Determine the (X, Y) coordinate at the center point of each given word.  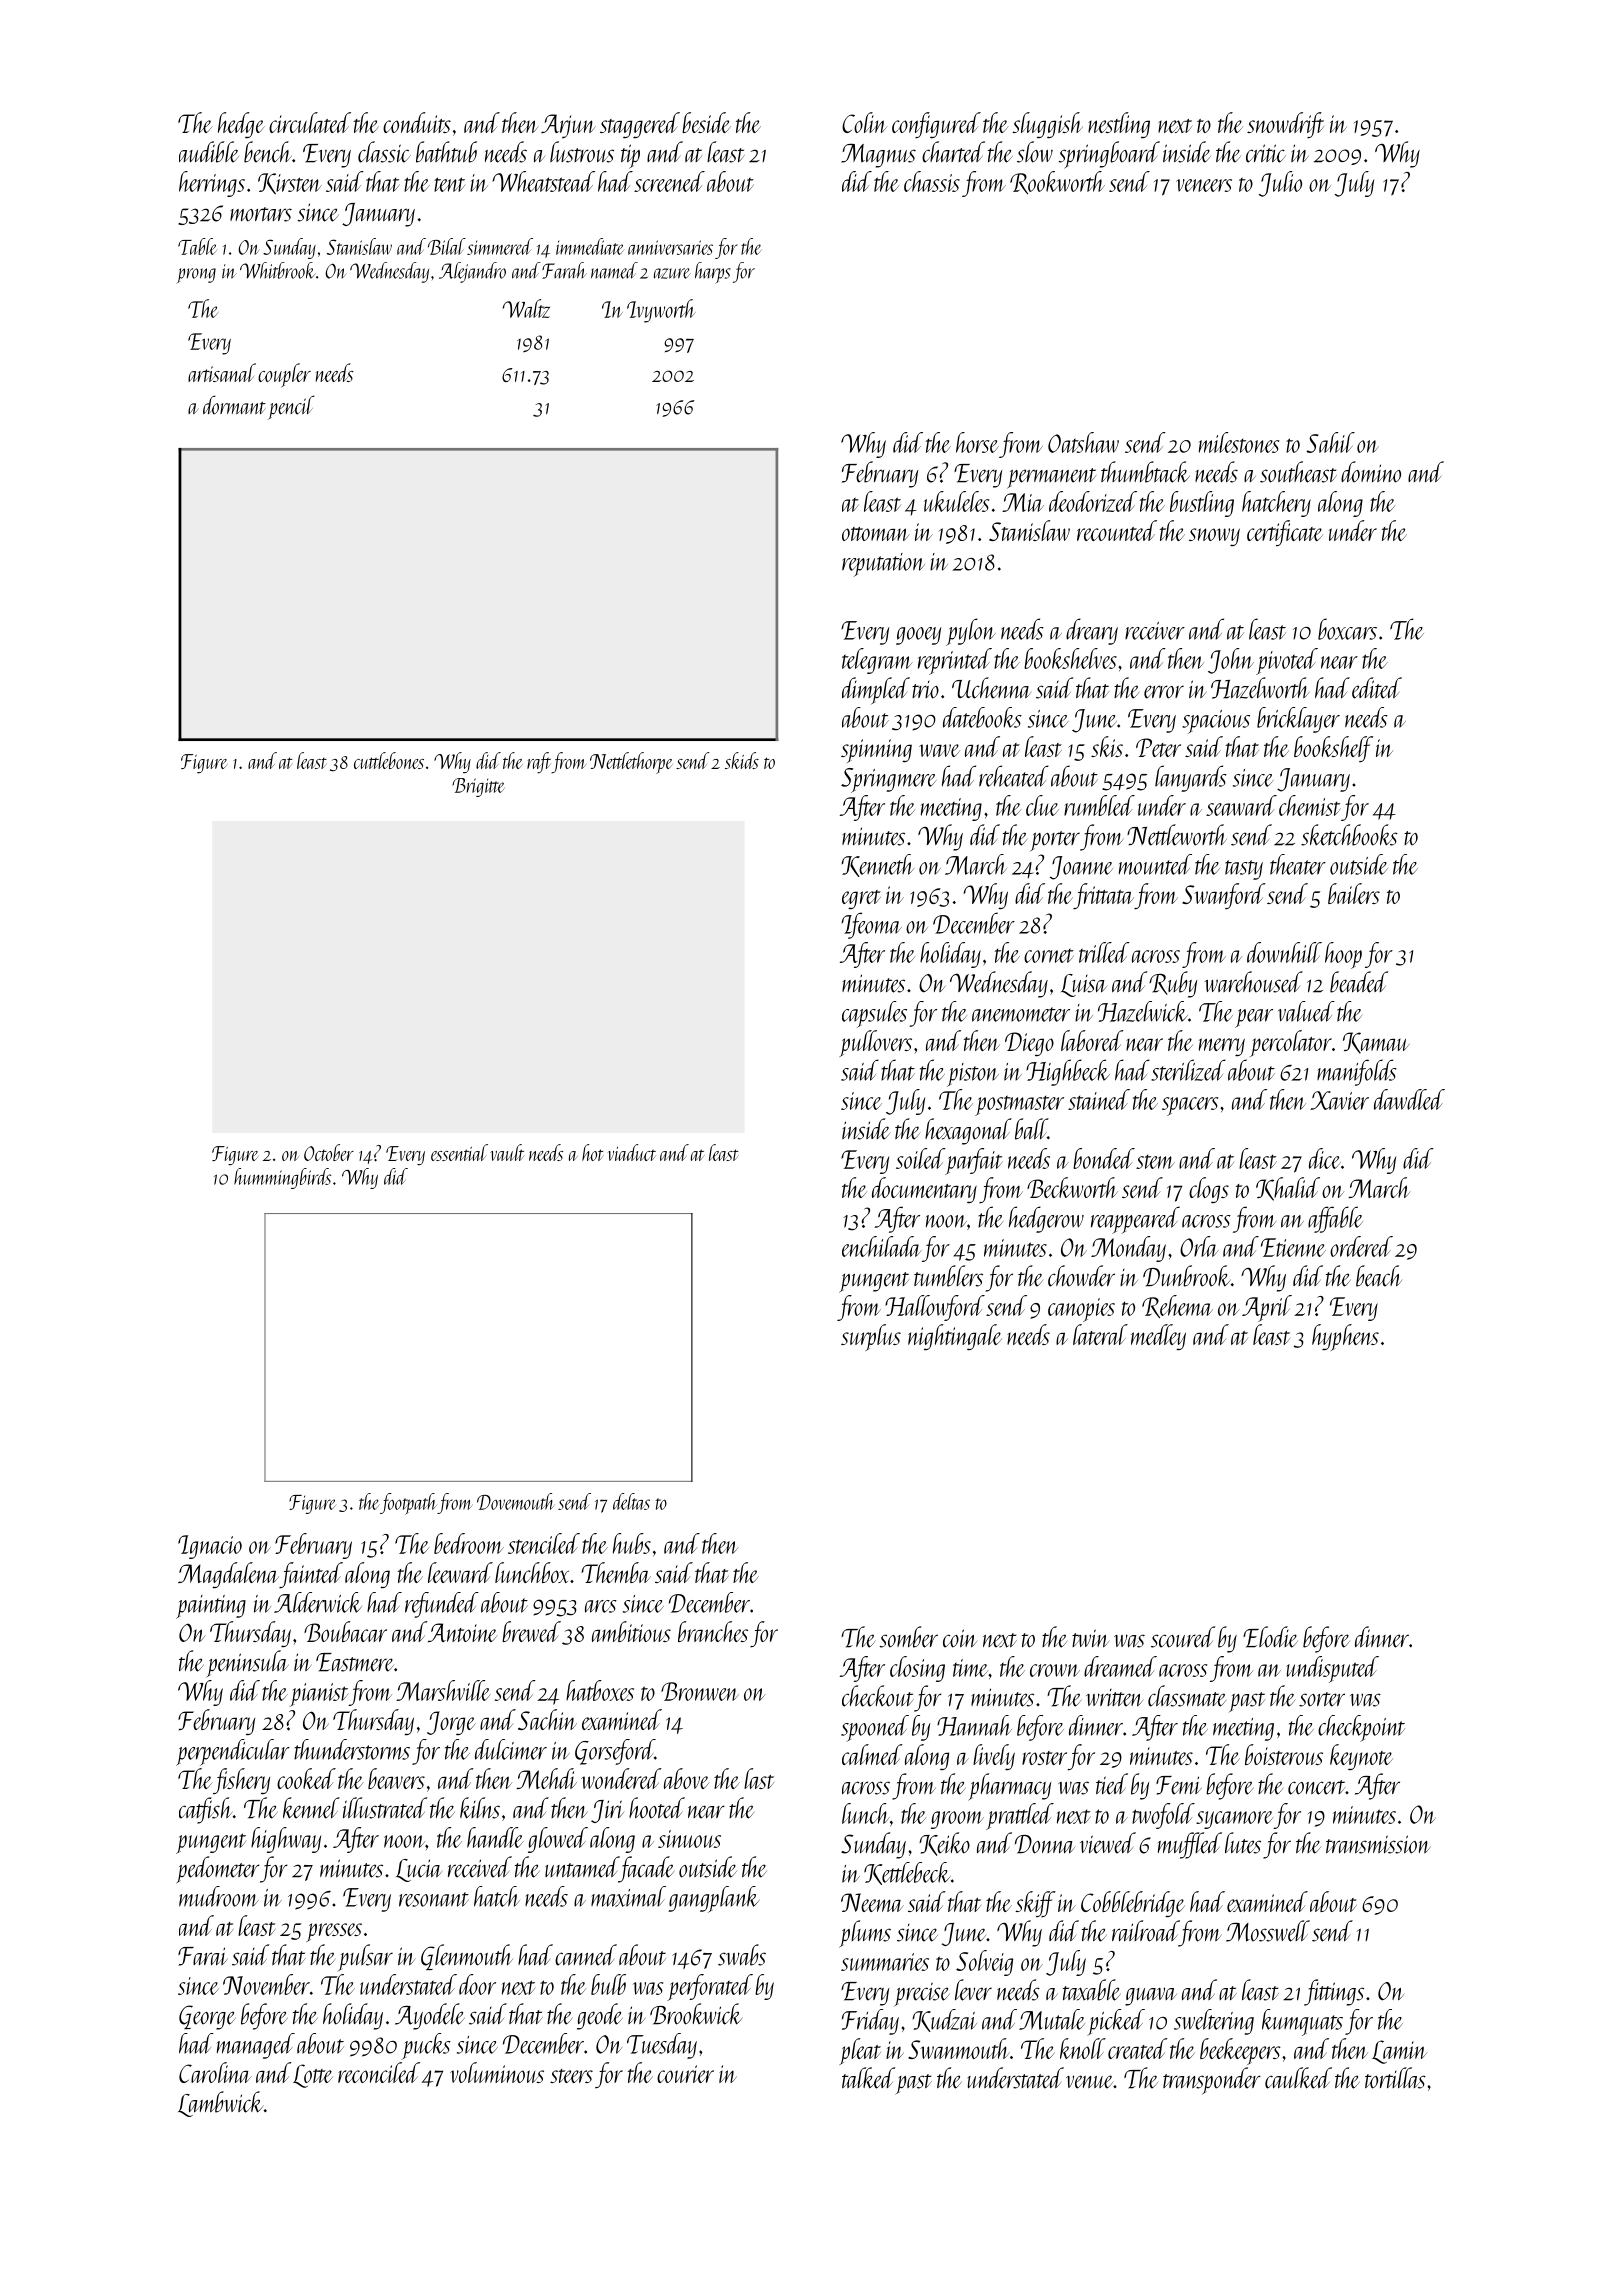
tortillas (1395, 2078)
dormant (234, 404)
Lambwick (221, 2104)
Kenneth (877, 865)
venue (1089, 2082)
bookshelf (1333, 749)
